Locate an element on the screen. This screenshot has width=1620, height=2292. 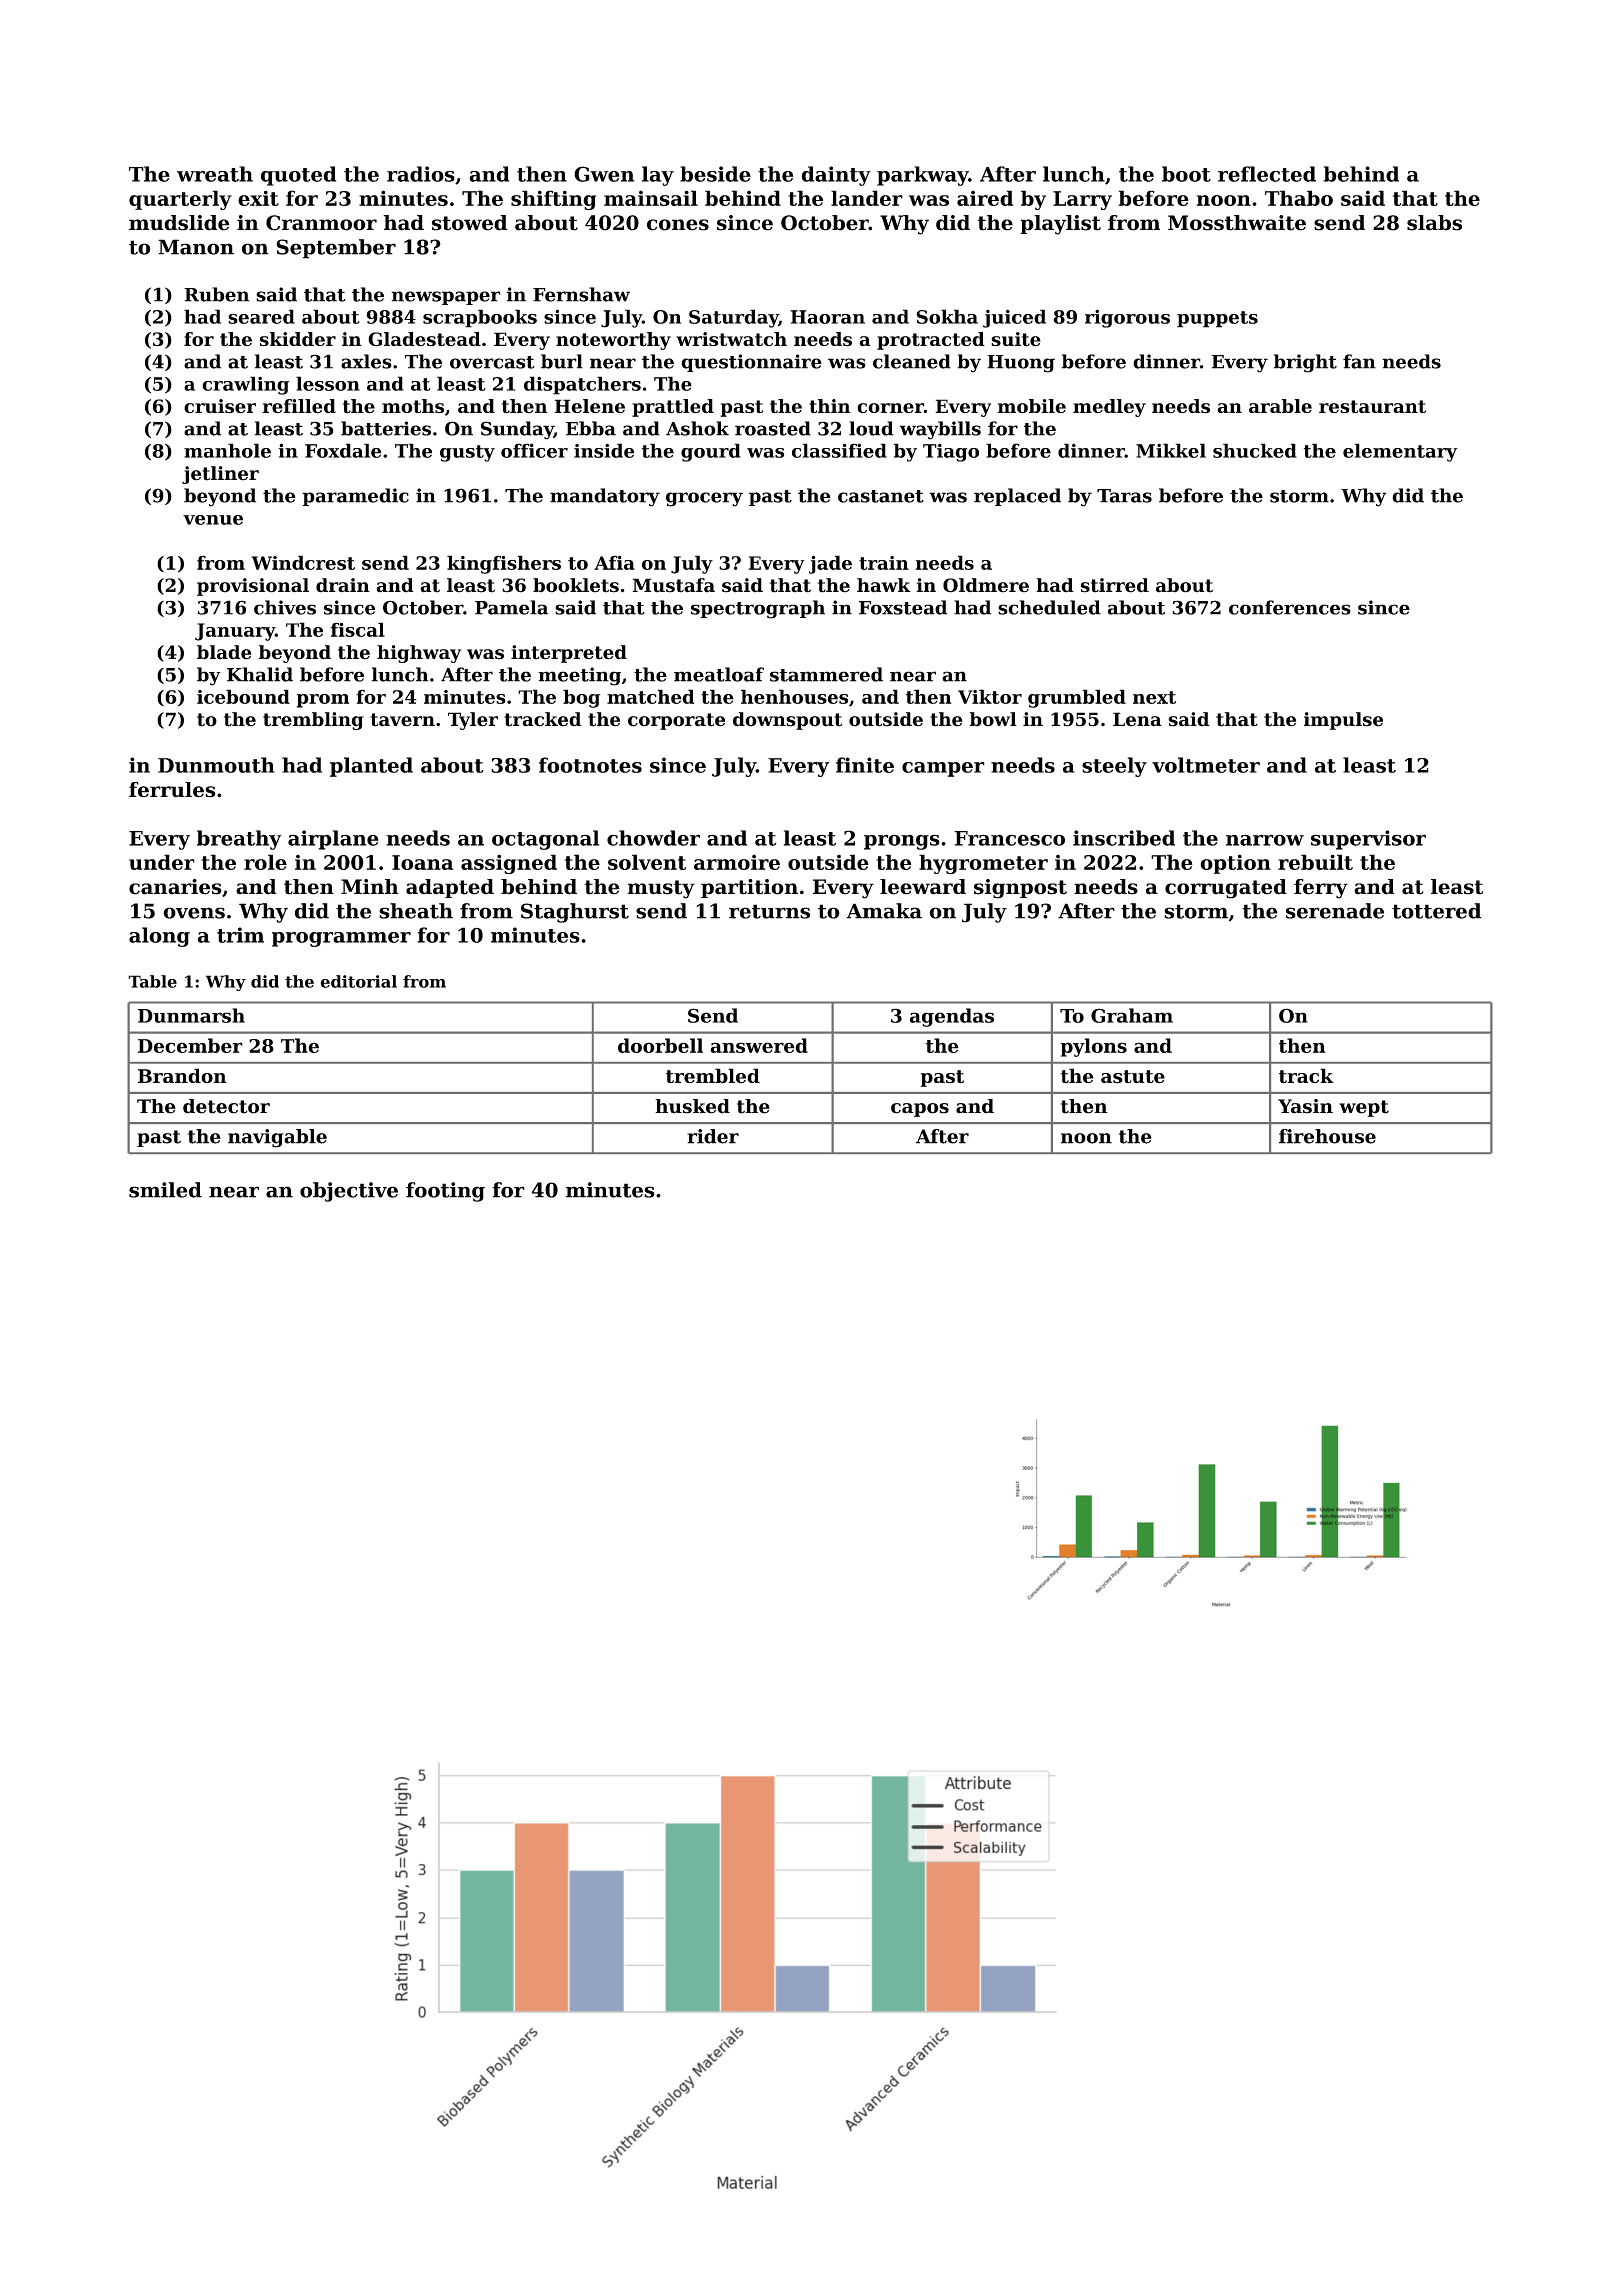
firehouse is located at coordinates (1327, 1136).
